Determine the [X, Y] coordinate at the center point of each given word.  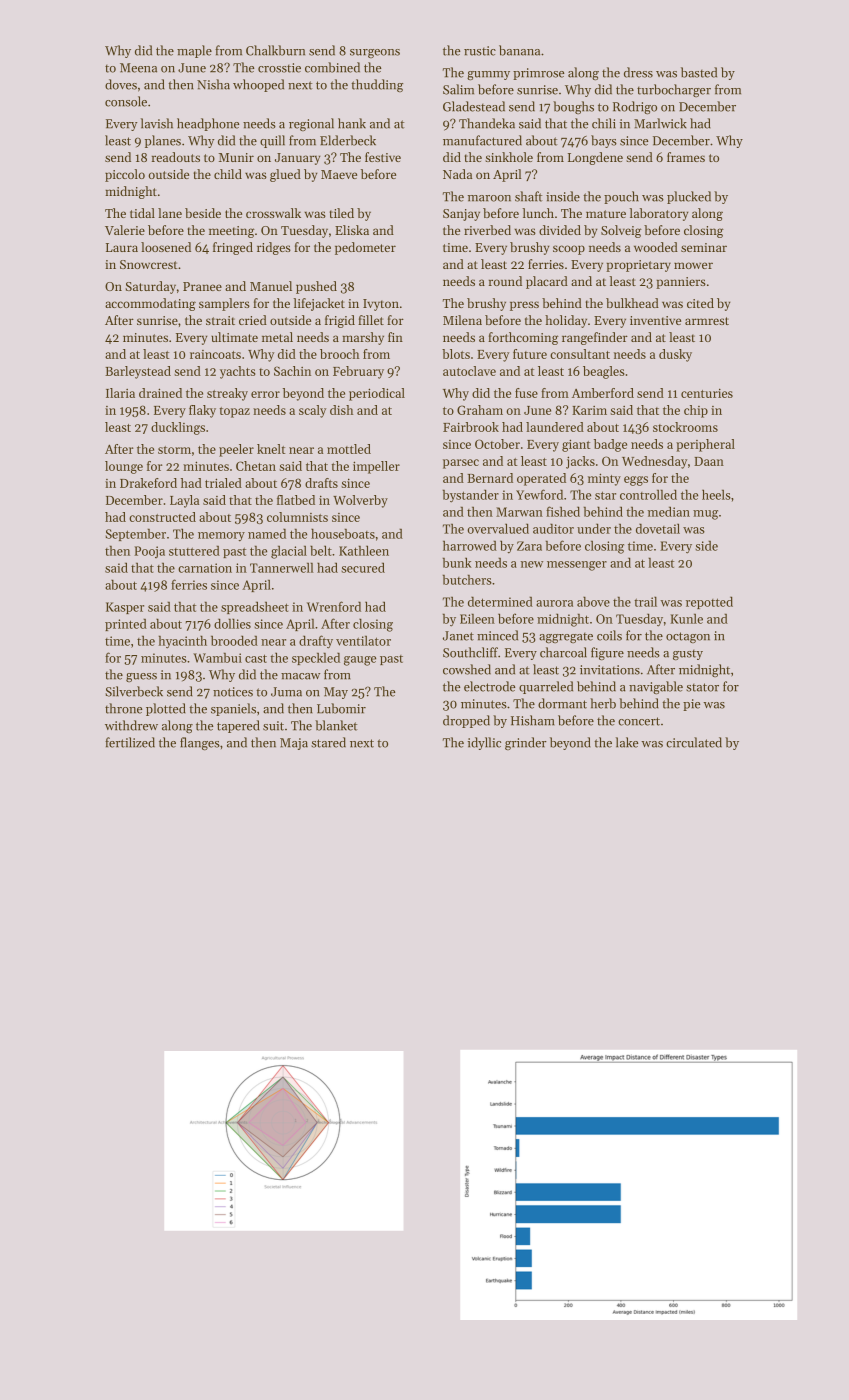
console [126, 101]
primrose [538, 74]
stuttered [194, 550]
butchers [467, 579]
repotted [709, 602]
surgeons [375, 53]
